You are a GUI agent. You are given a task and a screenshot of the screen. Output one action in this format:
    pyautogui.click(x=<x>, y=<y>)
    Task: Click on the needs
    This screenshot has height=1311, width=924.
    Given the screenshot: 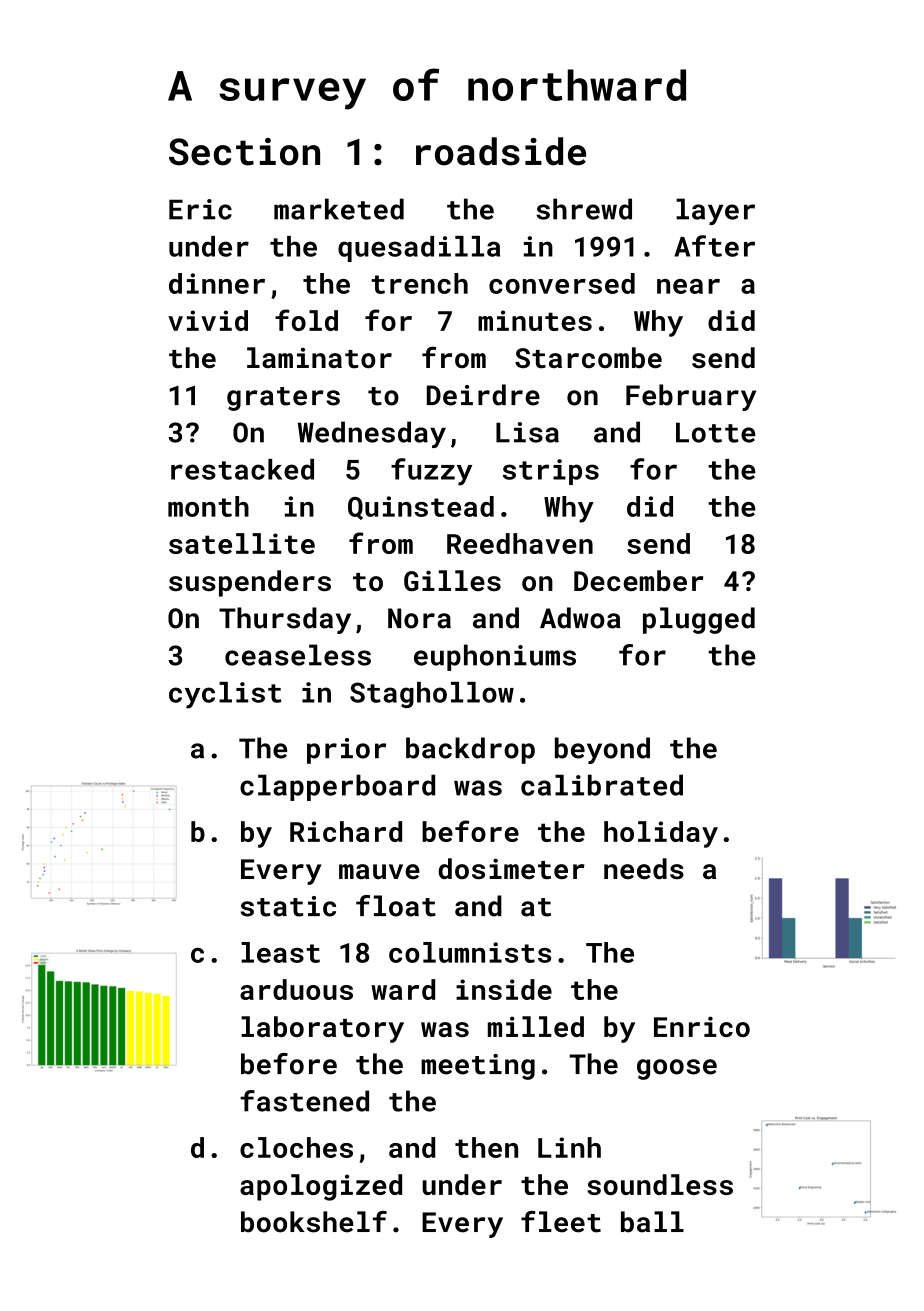 What is the action you would take?
    pyautogui.click(x=644, y=869)
